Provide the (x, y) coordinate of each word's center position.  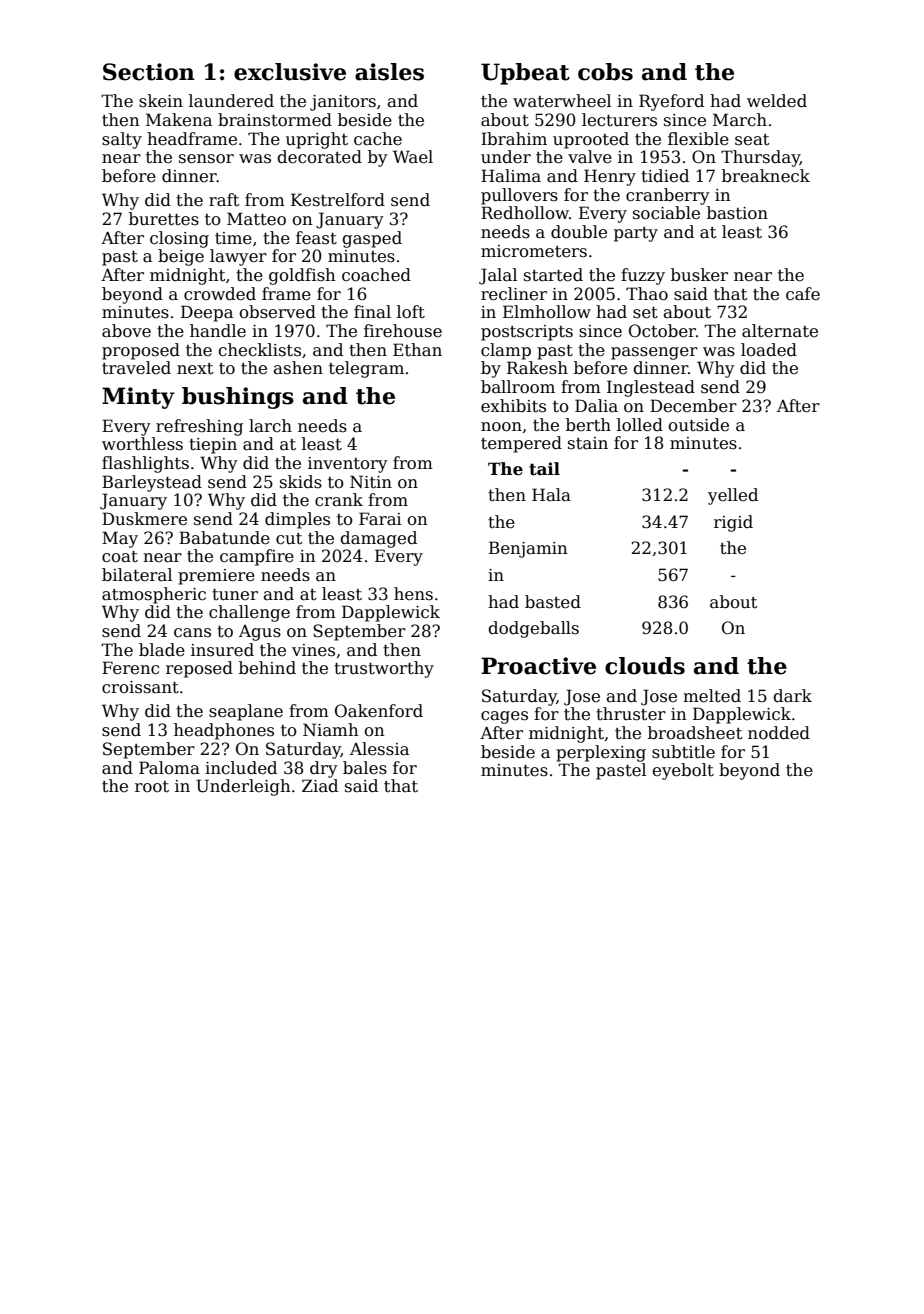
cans (192, 633)
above (126, 331)
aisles (389, 72)
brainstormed (275, 120)
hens (413, 594)
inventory (348, 465)
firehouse (403, 331)
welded (777, 101)
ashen (298, 368)
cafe (803, 294)
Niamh (331, 730)
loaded (769, 350)
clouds (645, 666)
